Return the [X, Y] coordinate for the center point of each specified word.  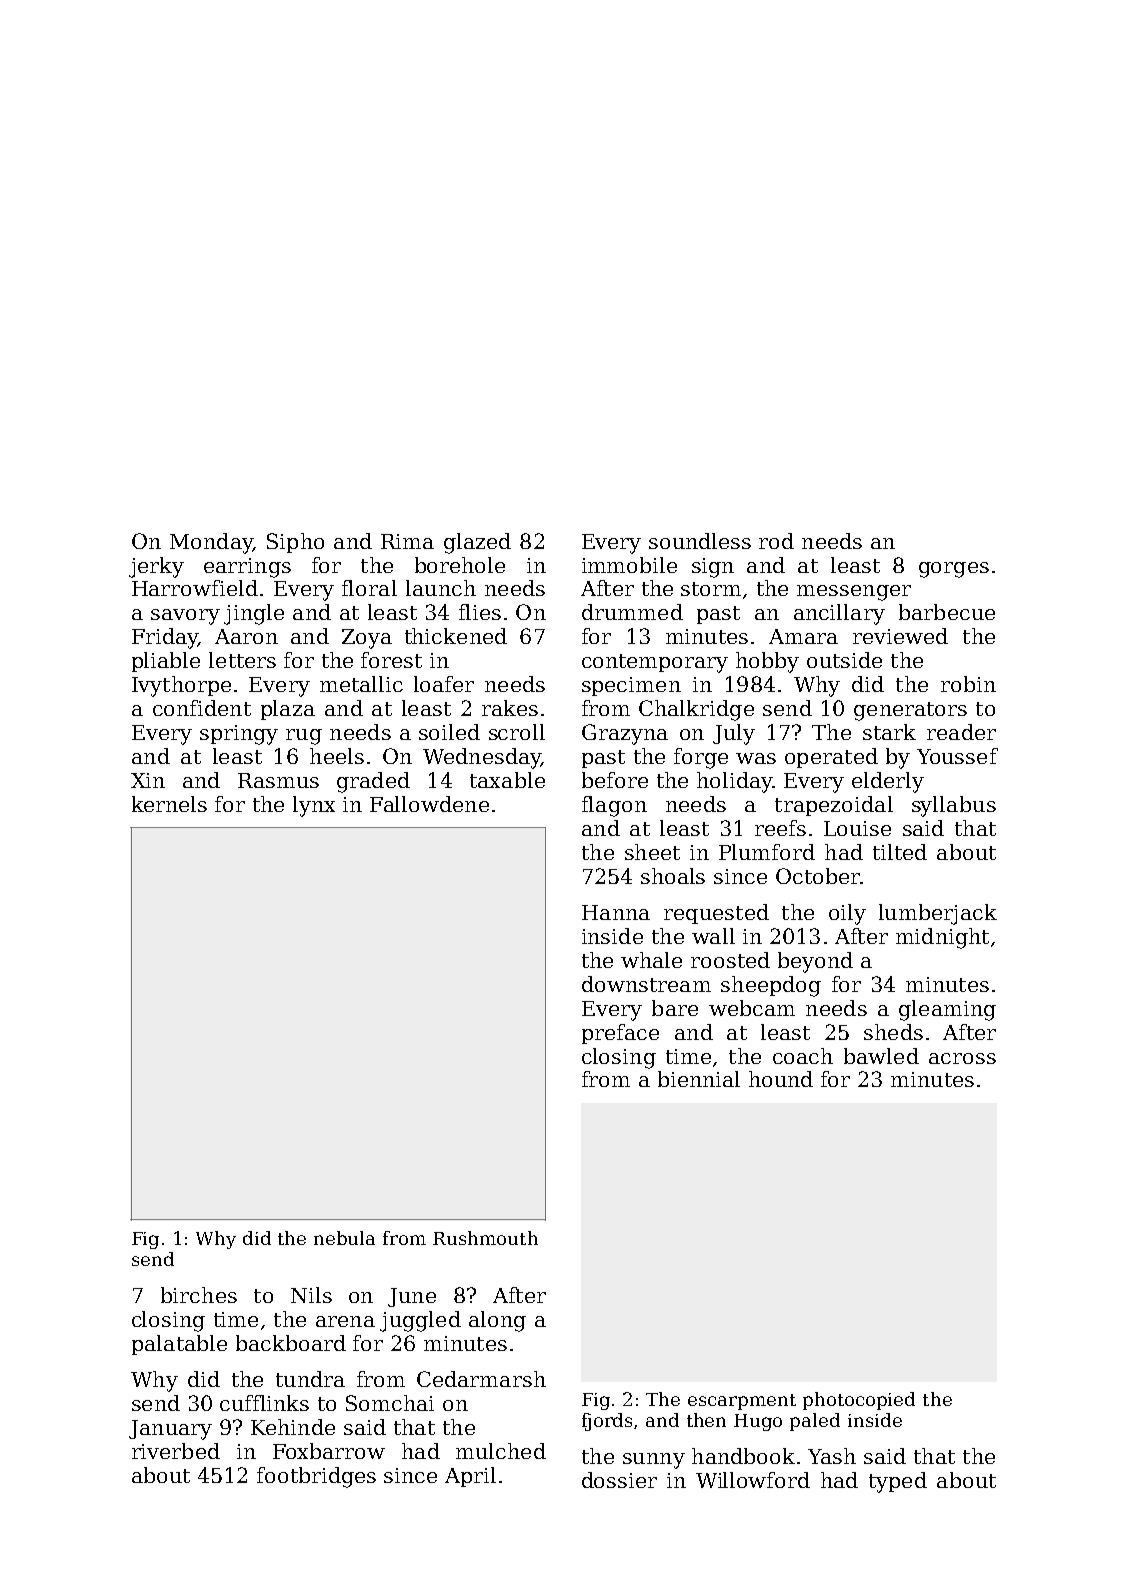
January [170, 1430]
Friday [165, 638]
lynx [314, 806]
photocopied [859, 1401]
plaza [288, 710]
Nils [311, 1295]
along [497, 1321]
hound [781, 1079]
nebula [344, 1238]
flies [480, 612]
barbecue [947, 612]
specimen [631, 686]
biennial [699, 1079]
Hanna [616, 912]
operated [831, 758]
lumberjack [938, 914]
